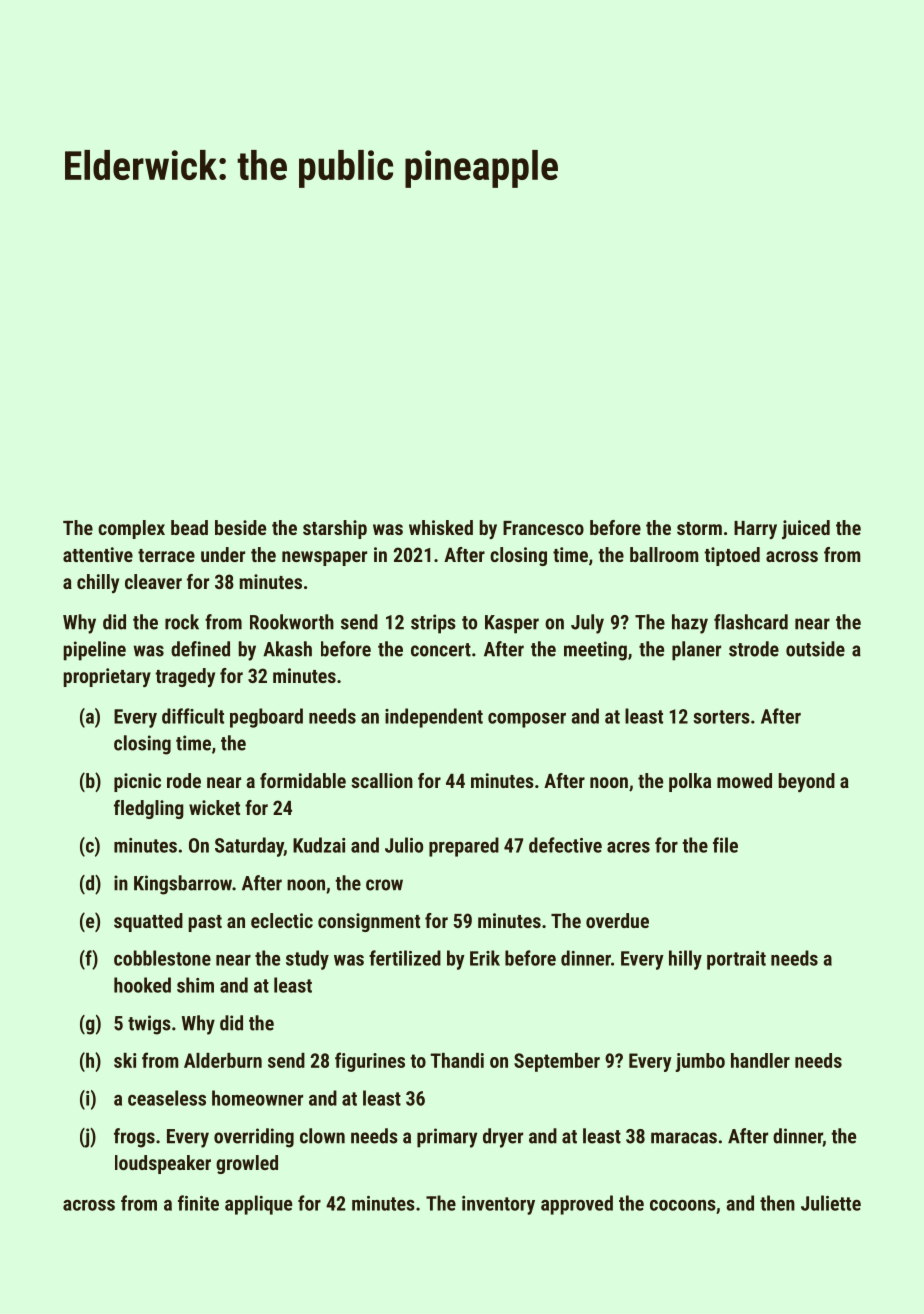 The image size is (924, 1314). Describe the element at coordinates (370, 1062) in the document. I see `figurines` at that location.
